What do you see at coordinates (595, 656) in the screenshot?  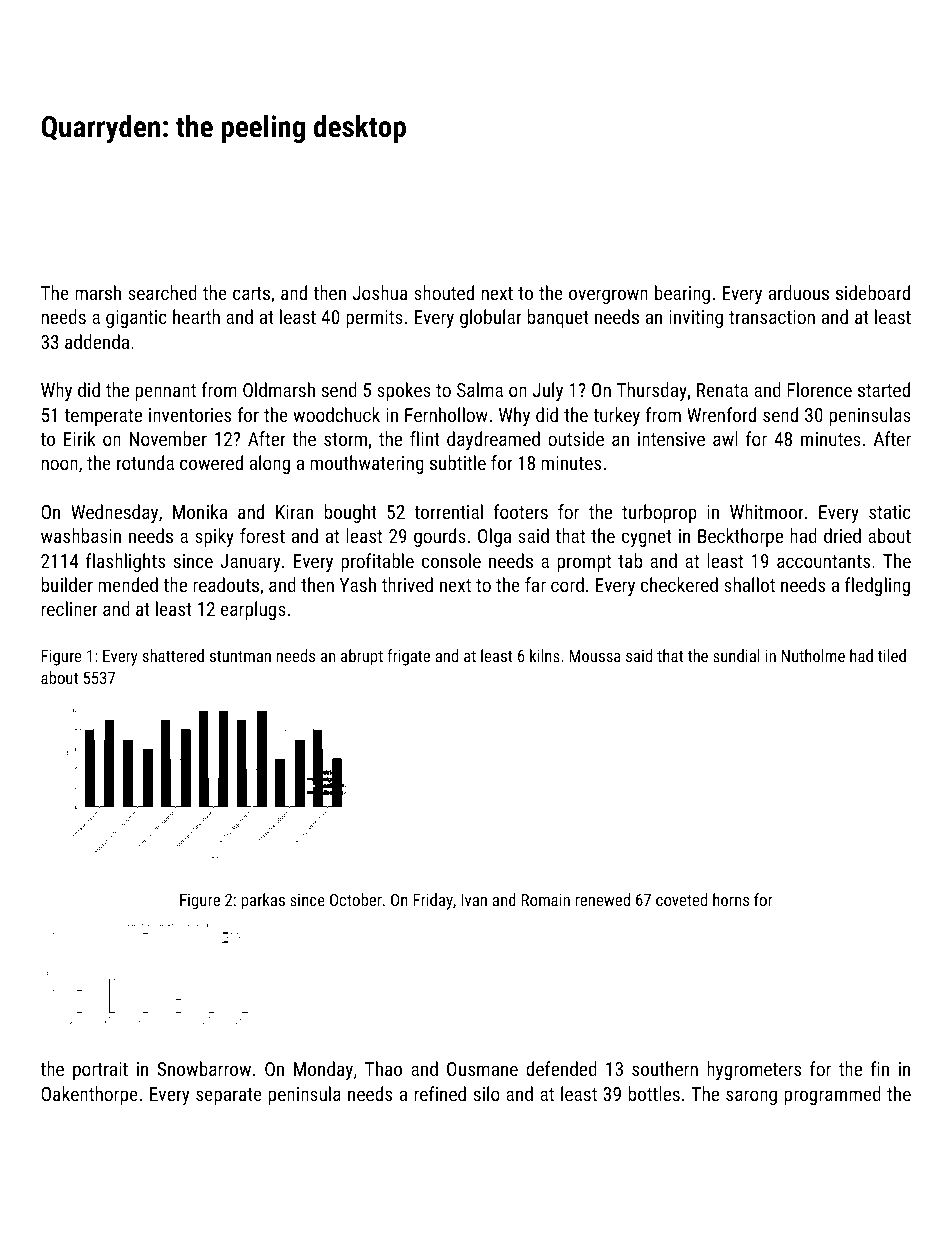 I see `Moussa` at bounding box center [595, 656].
